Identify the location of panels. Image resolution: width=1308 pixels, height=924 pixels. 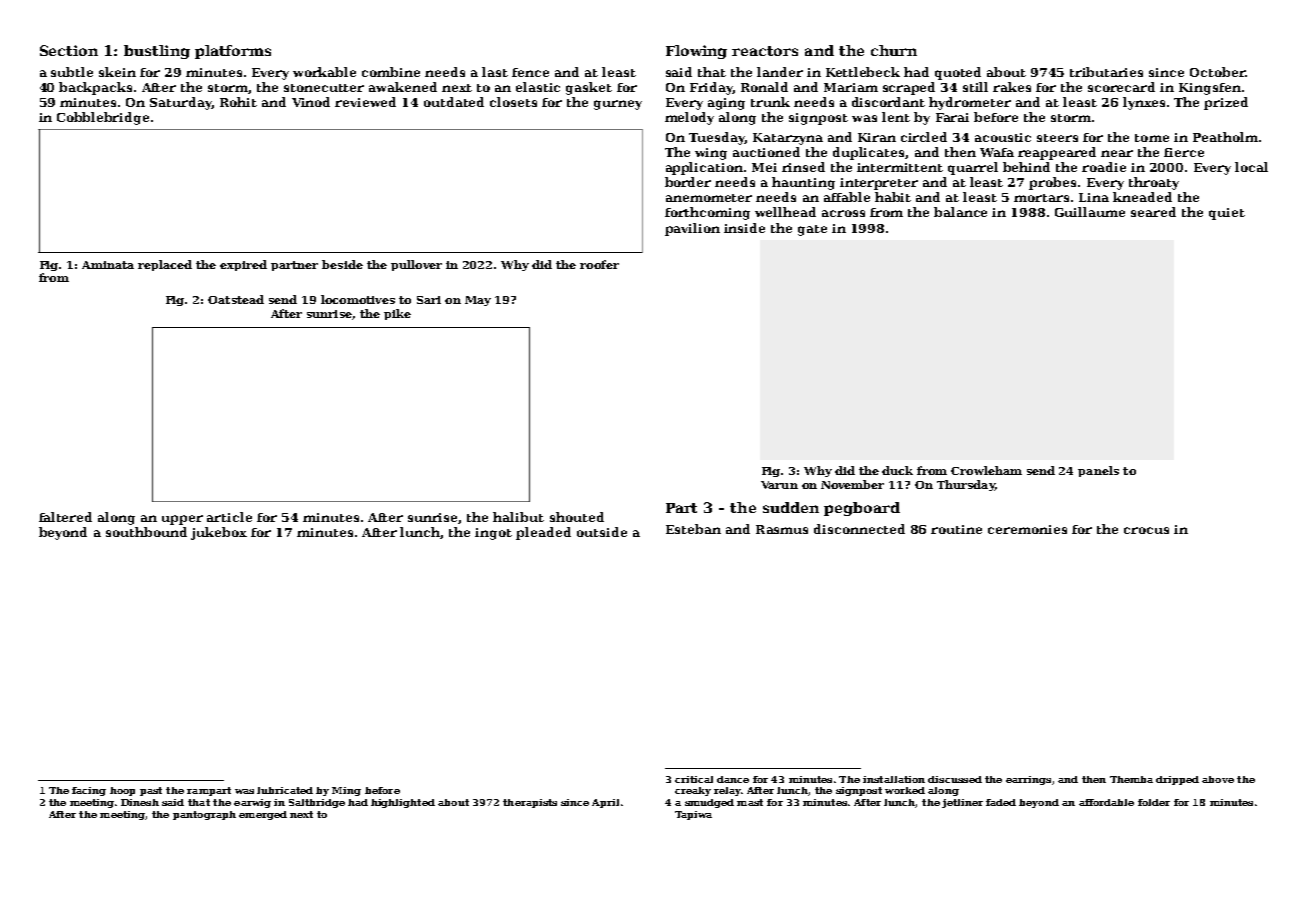
(1098, 471).
